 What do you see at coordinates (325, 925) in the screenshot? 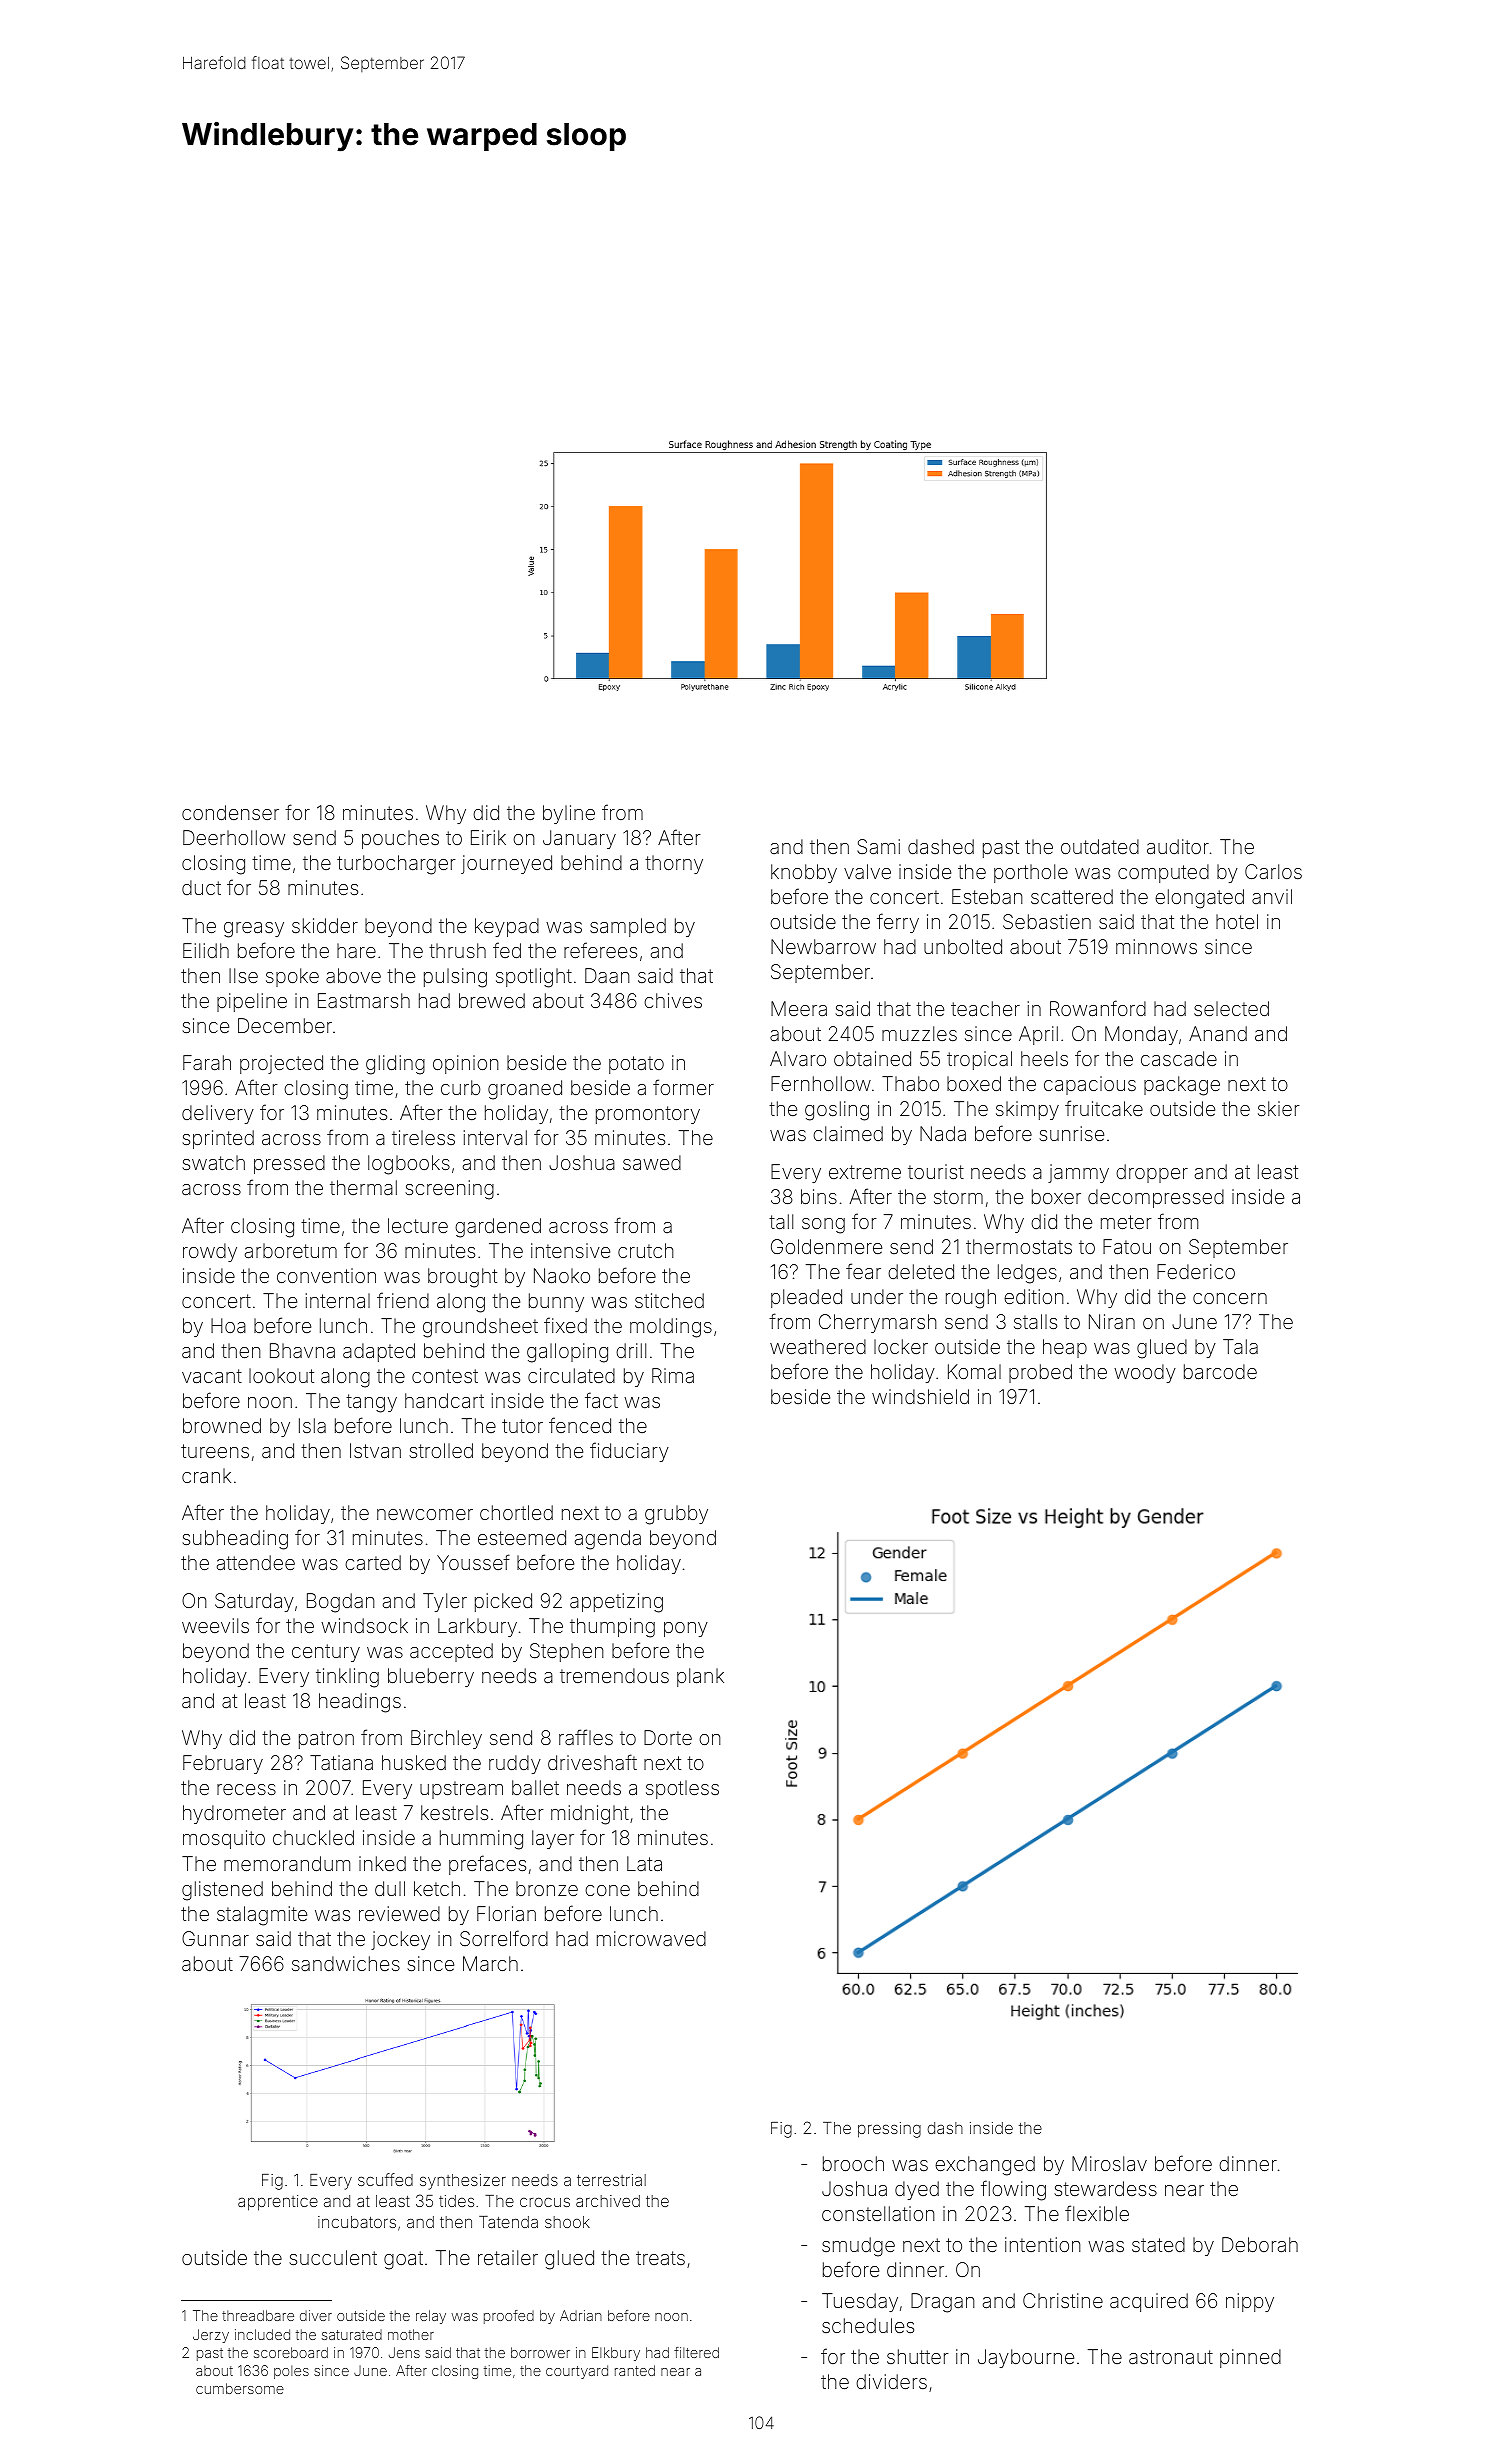
I see `skidder` at bounding box center [325, 925].
